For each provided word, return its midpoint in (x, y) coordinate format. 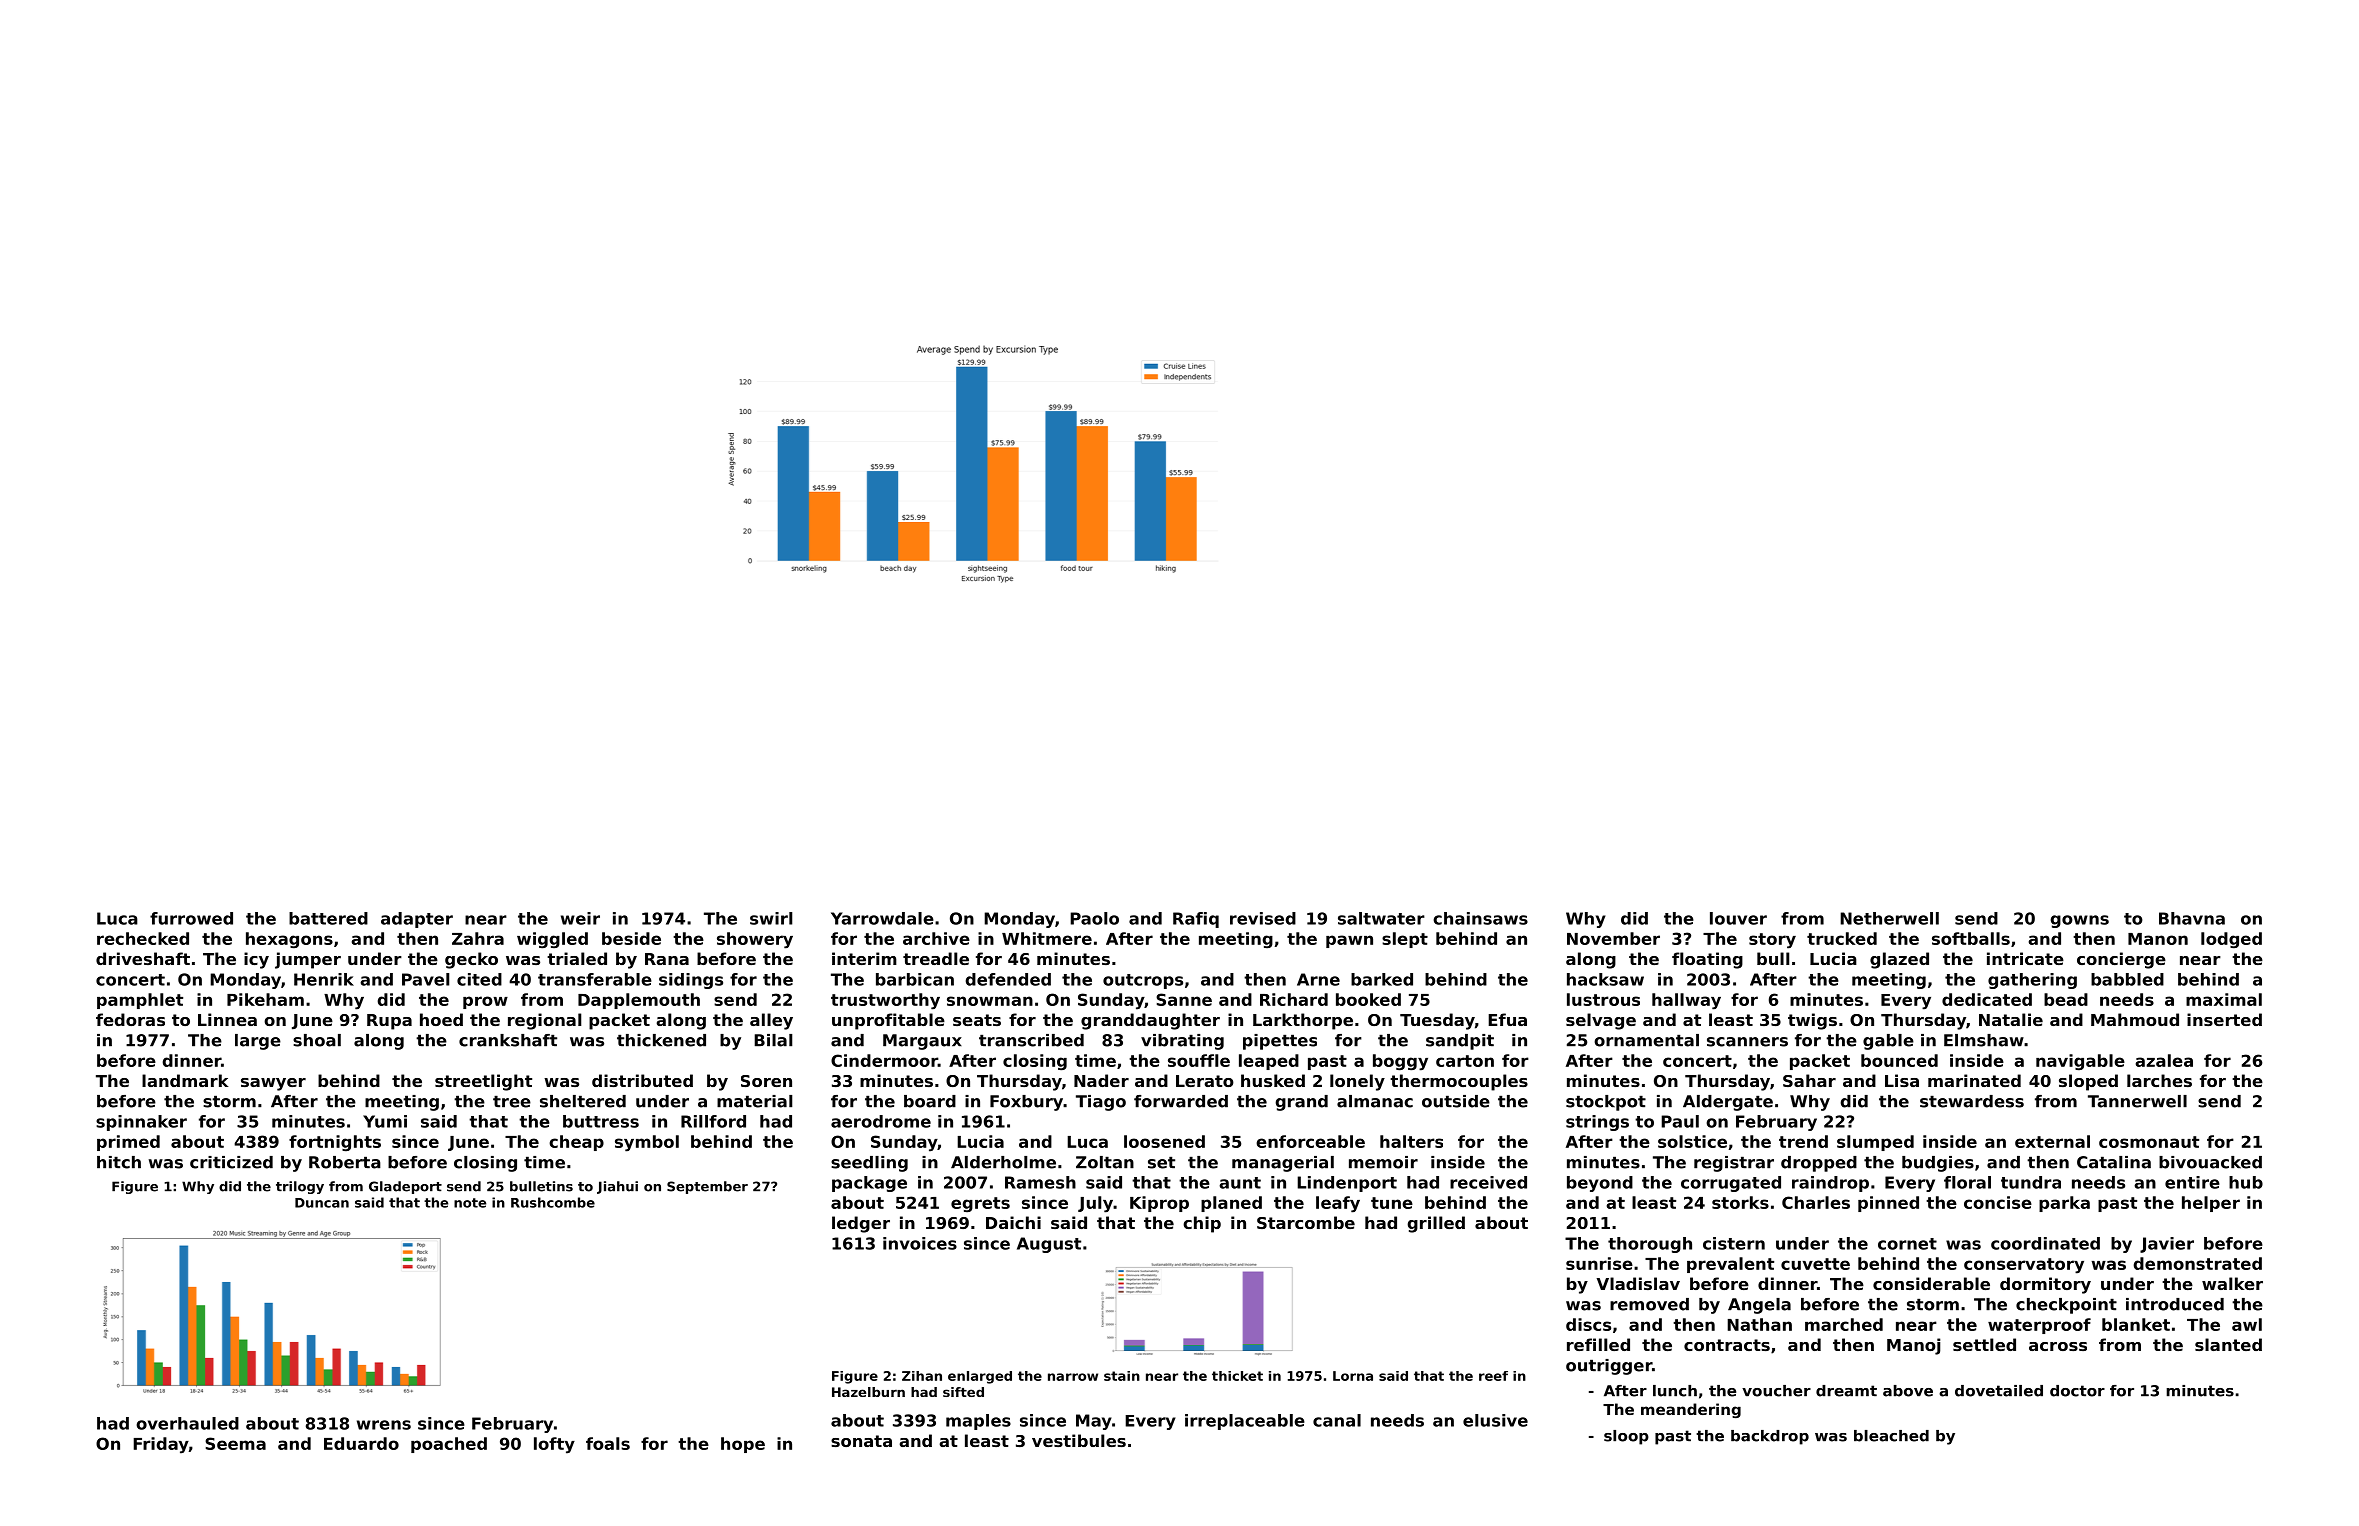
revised (1263, 918)
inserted (2224, 1019)
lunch (1675, 1391)
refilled (1598, 1344)
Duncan (322, 1203)
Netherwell (1889, 918)
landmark (185, 1080)
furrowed (191, 918)
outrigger (1609, 1367)
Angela (1759, 1306)
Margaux (922, 1042)
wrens (384, 1425)
